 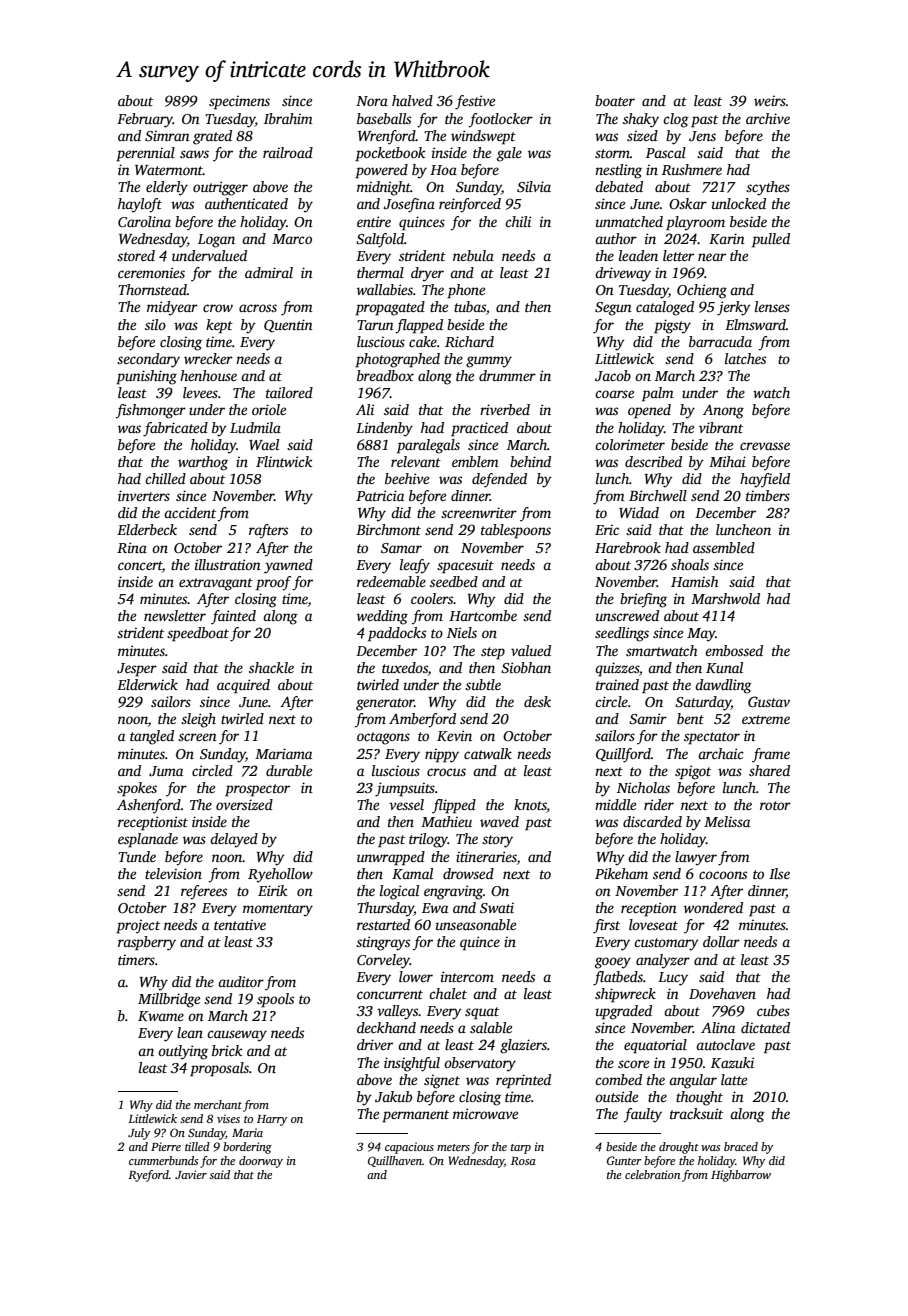 What do you see at coordinates (497, 907) in the screenshot?
I see `Swati` at bounding box center [497, 907].
